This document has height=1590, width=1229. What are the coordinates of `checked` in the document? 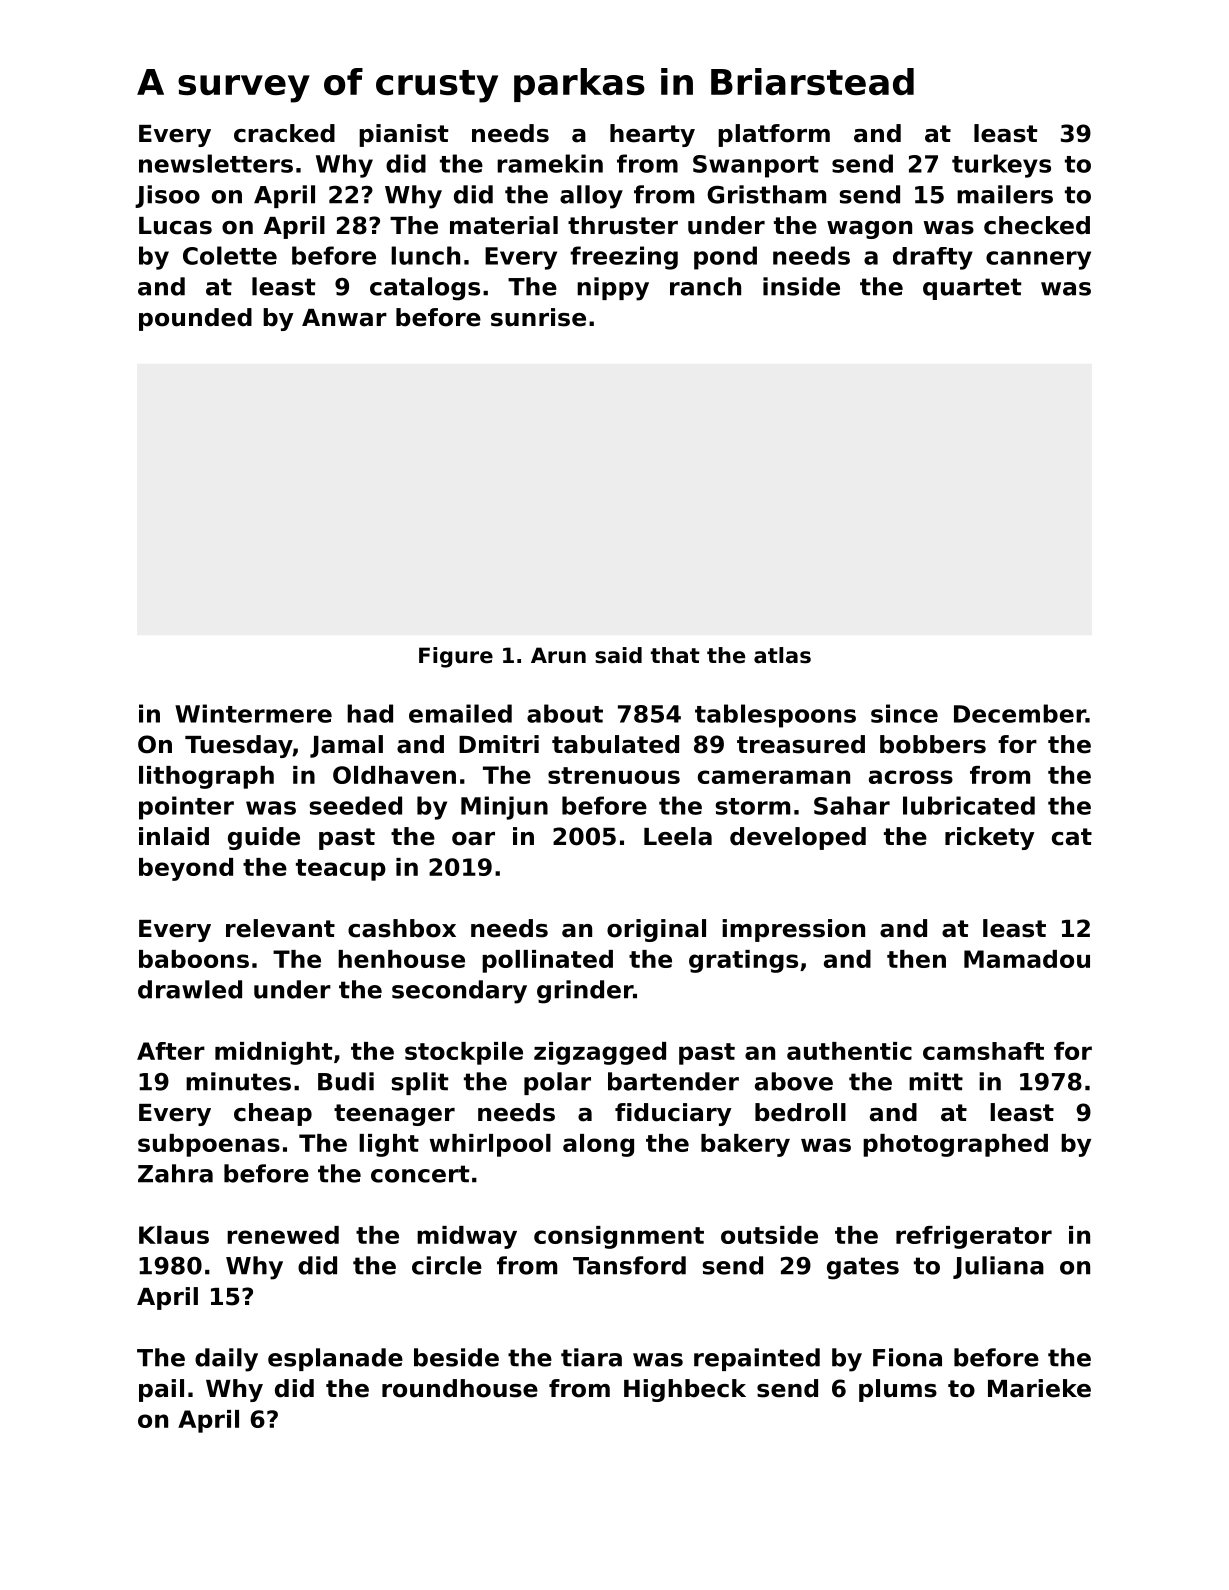 It's located at (1037, 225).
